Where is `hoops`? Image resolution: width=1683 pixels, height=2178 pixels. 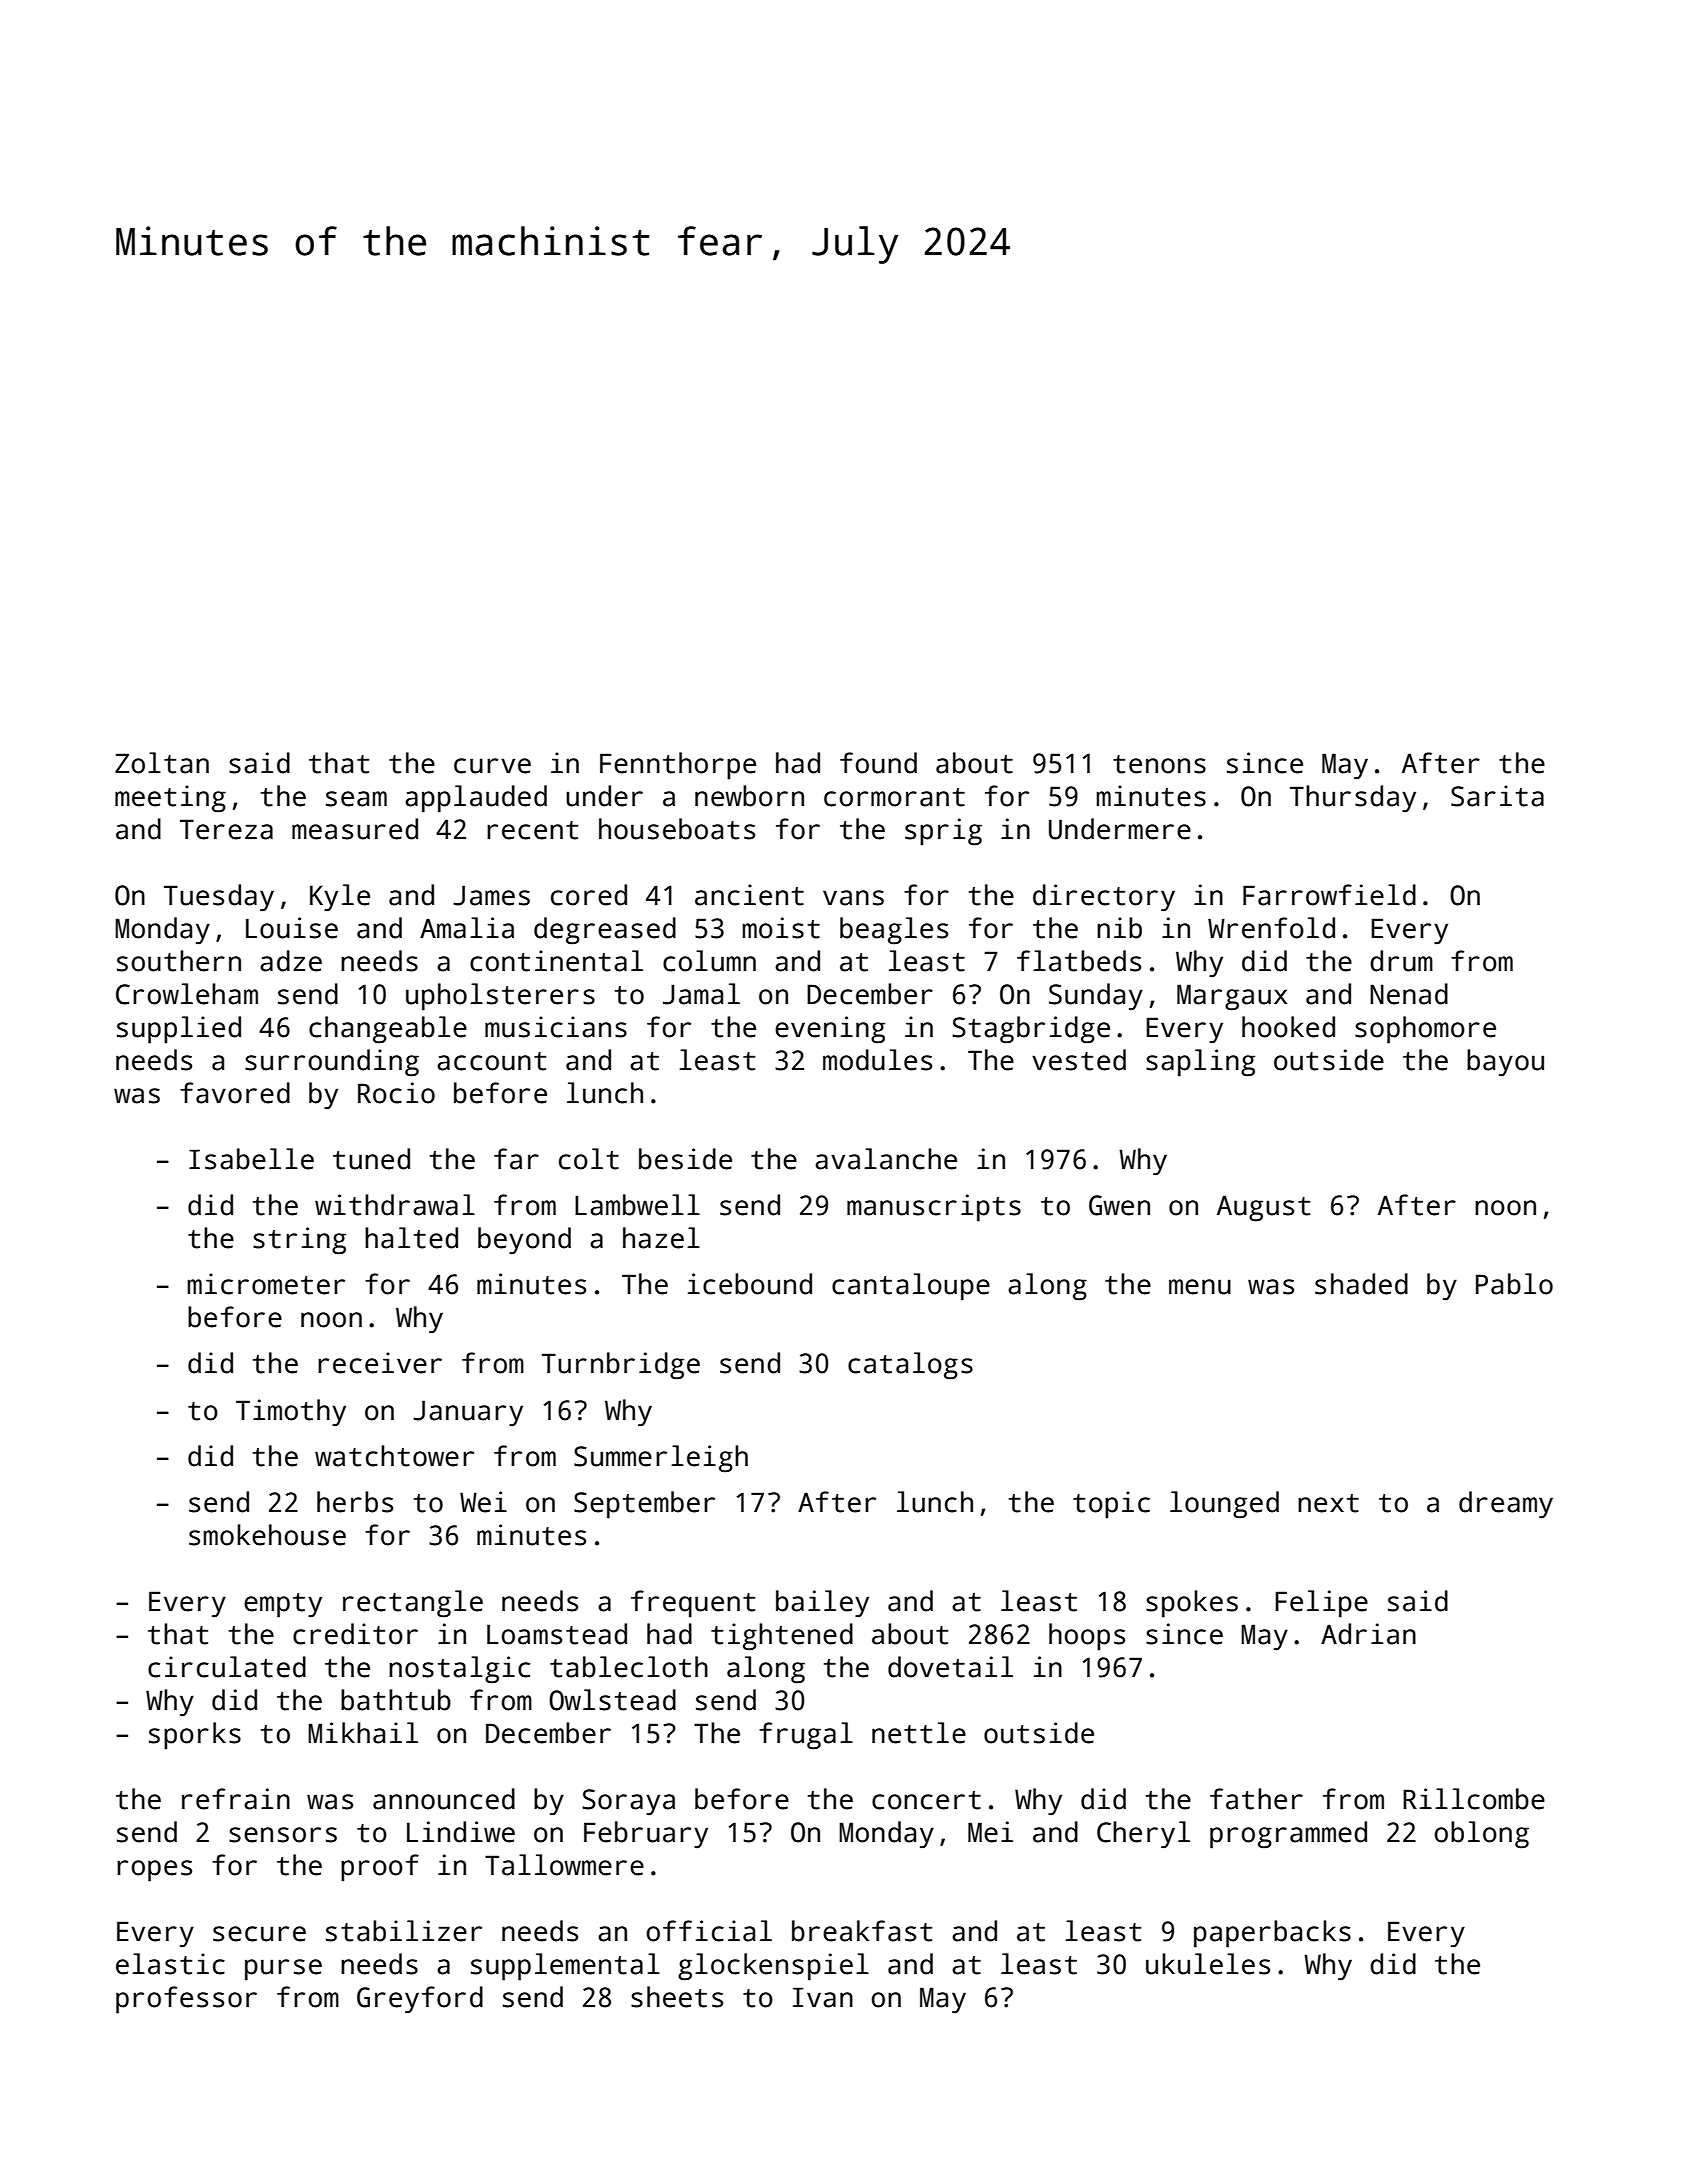 hoops is located at coordinates (1087, 1637).
